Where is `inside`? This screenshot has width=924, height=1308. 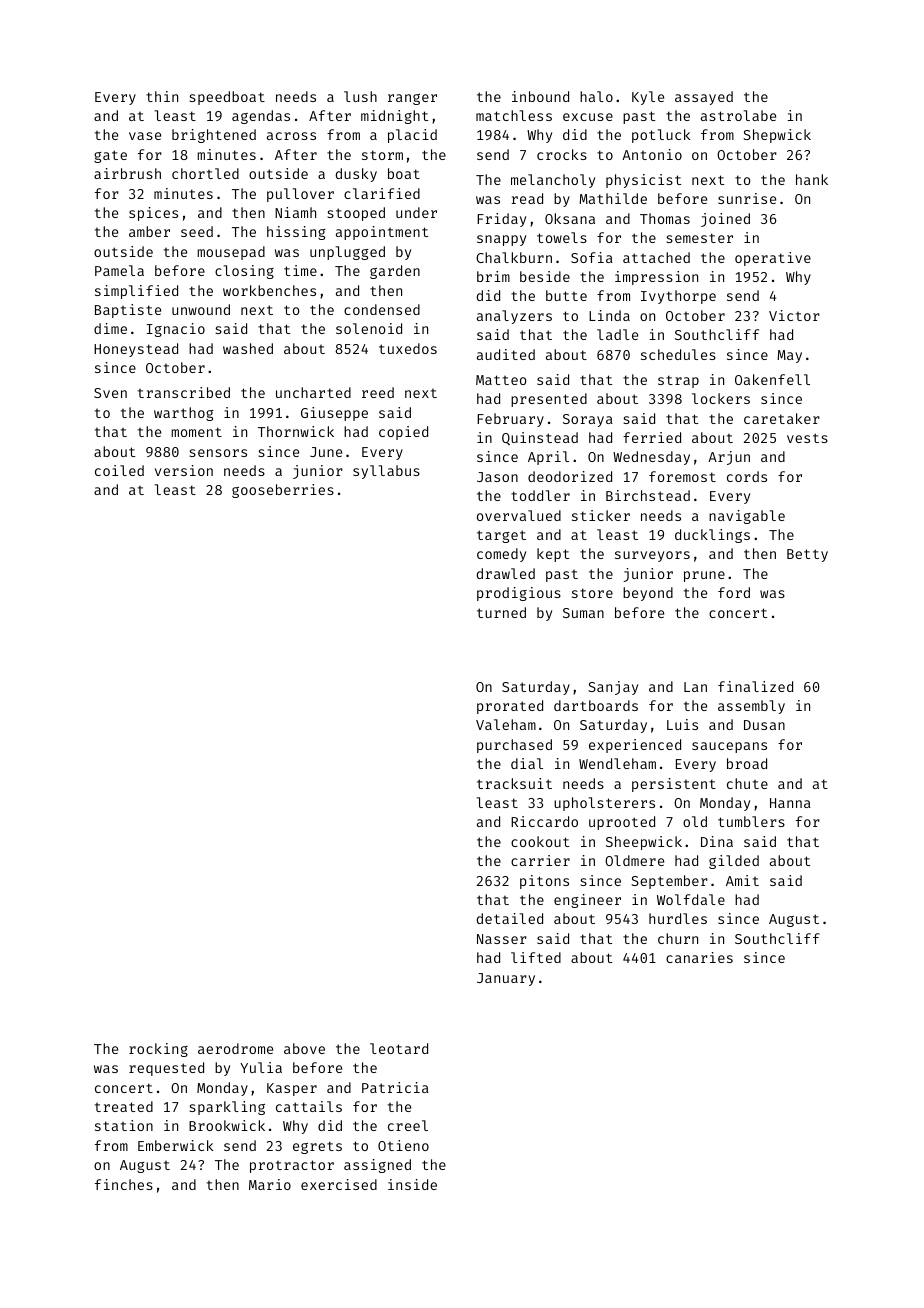 inside is located at coordinates (412, 1184).
